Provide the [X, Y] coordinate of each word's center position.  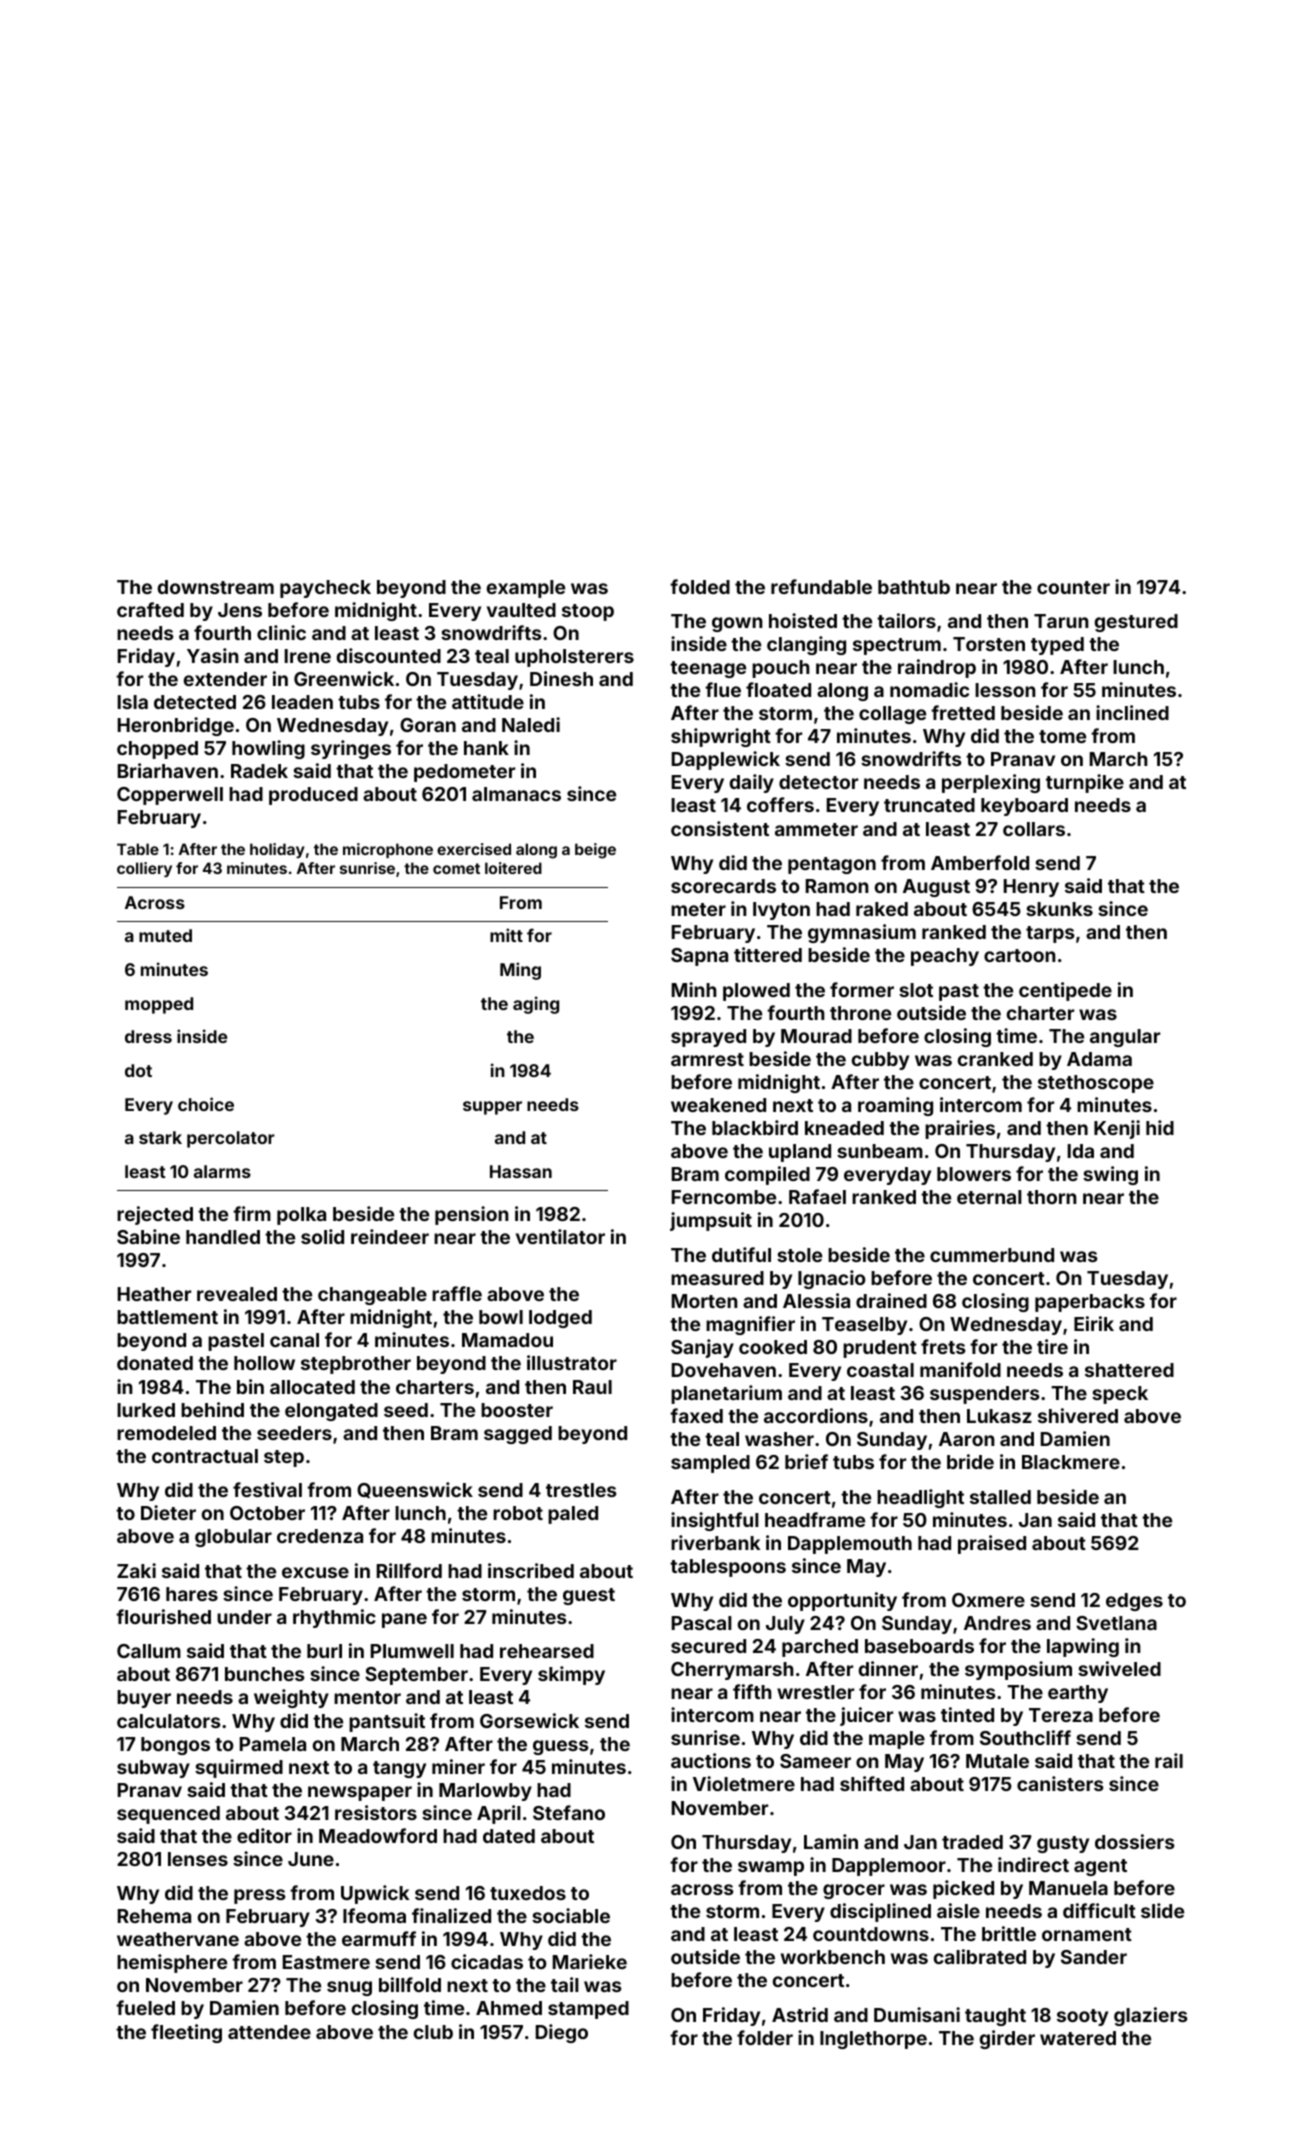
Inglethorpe [873, 2040]
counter [1073, 587]
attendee [269, 2032]
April [499, 1814]
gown [737, 624]
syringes [351, 749]
